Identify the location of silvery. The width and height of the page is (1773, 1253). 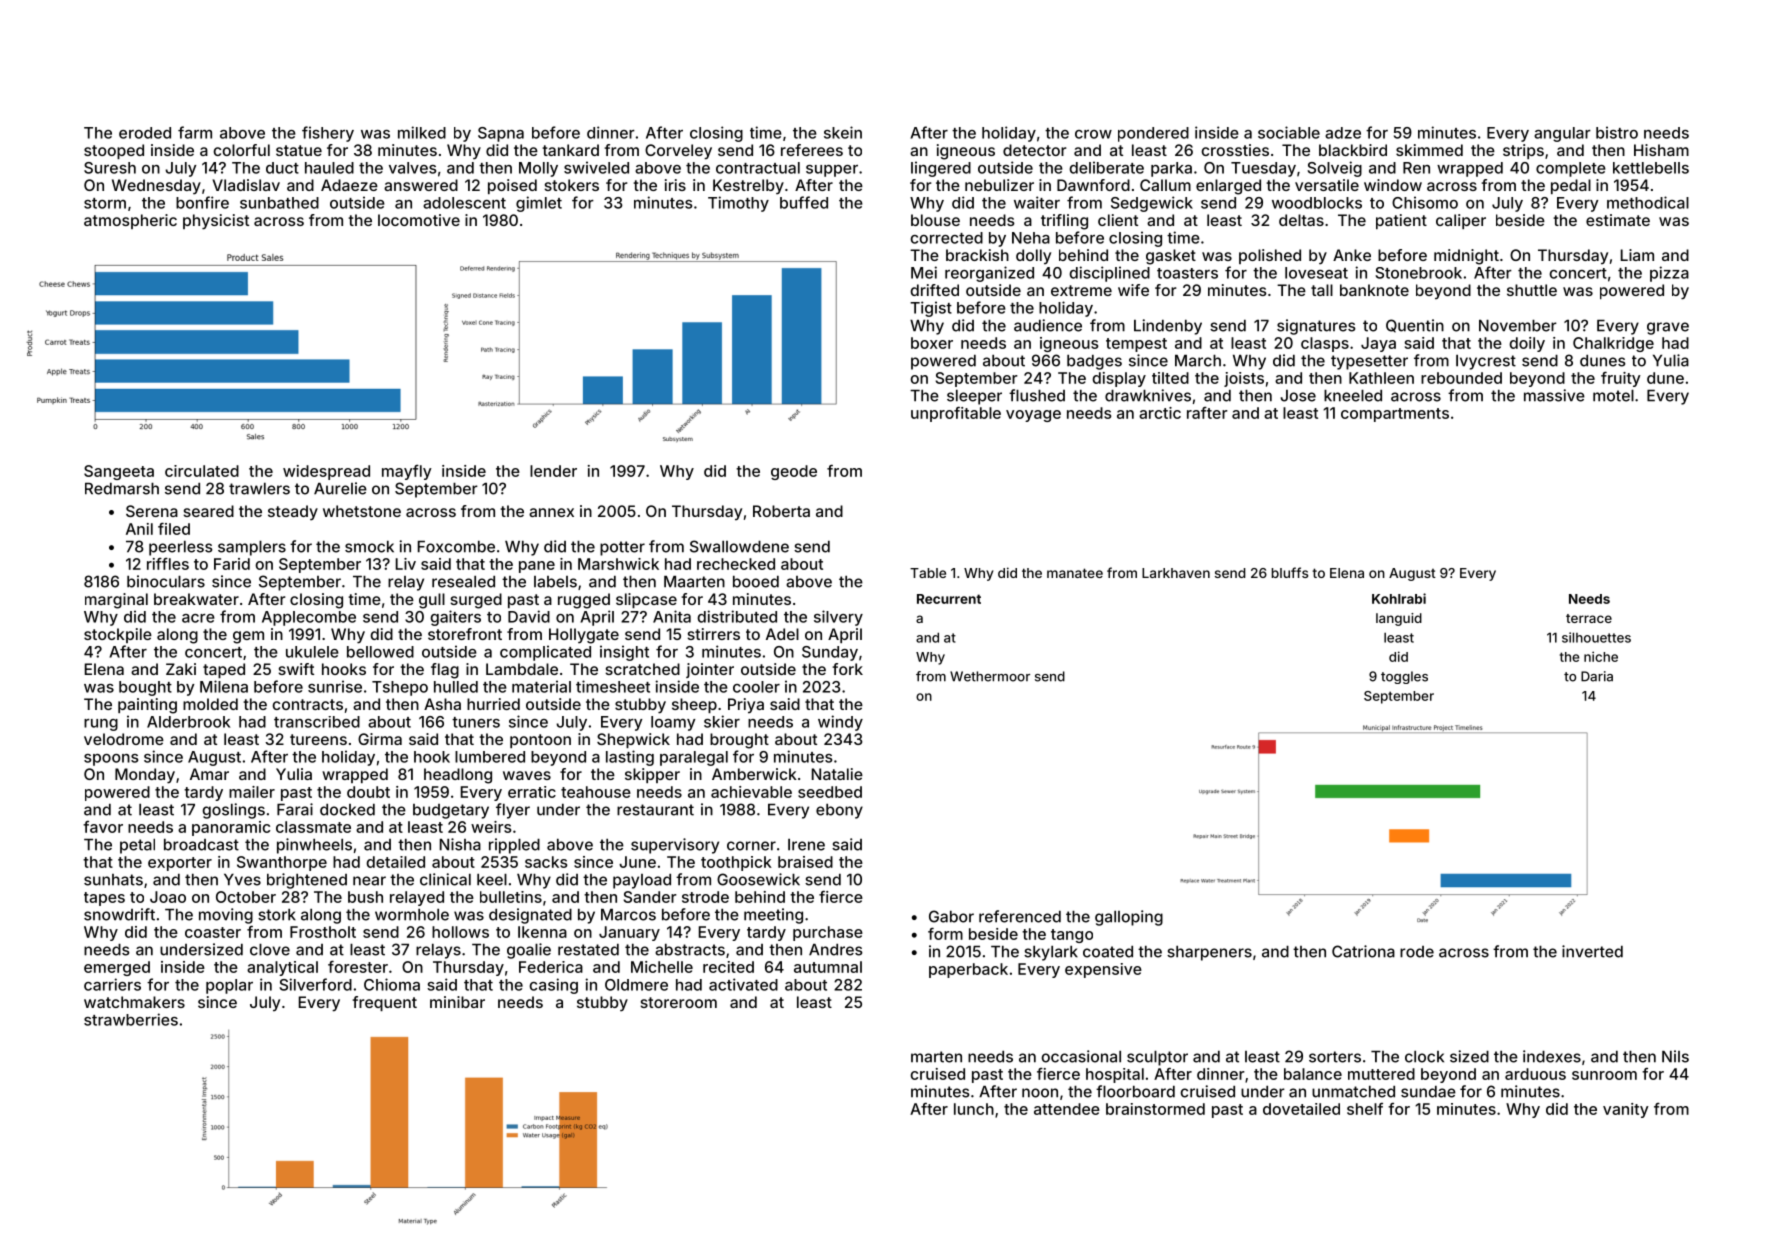
(838, 618).
